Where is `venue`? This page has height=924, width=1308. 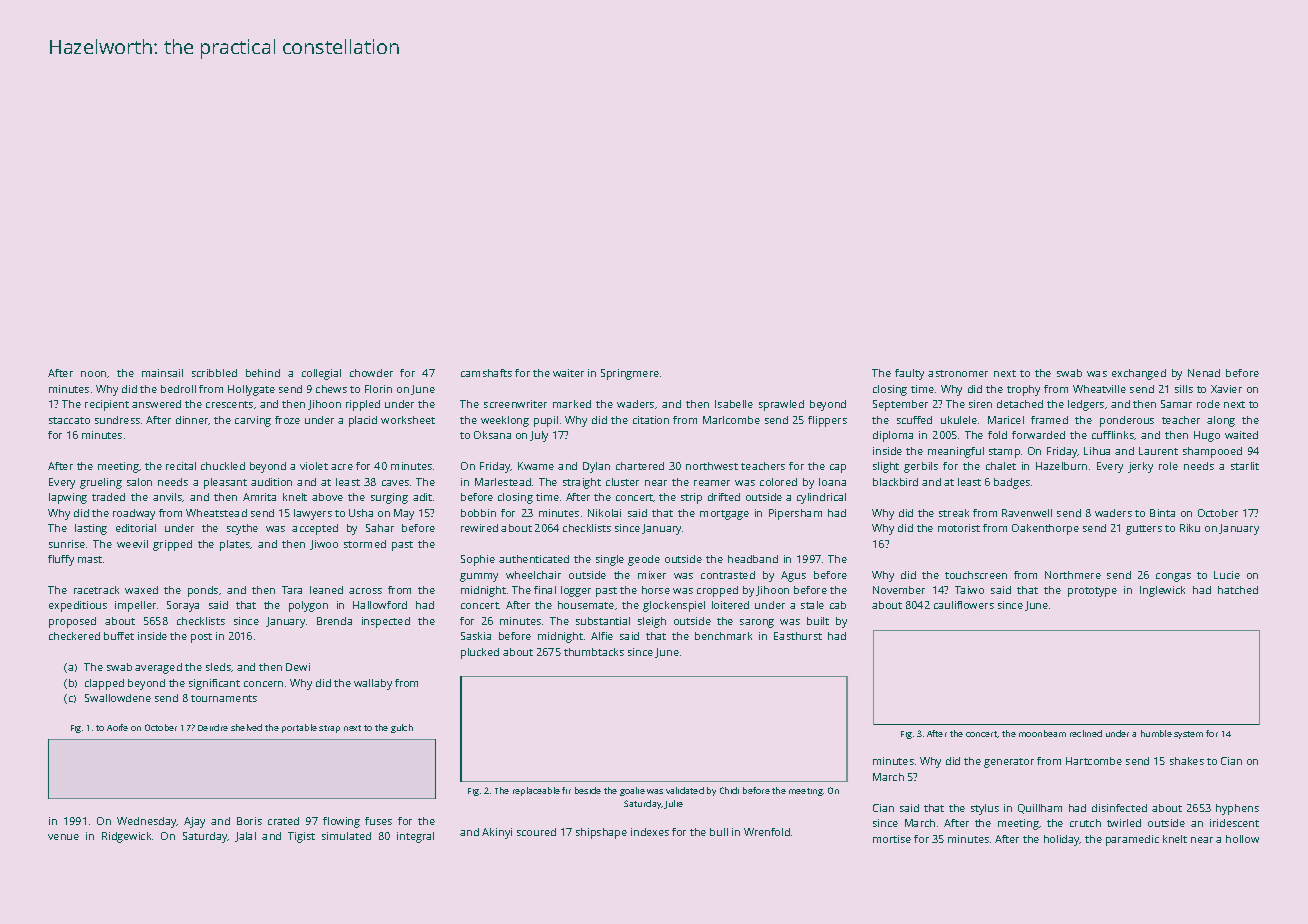
venue is located at coordinates (63, 837).
